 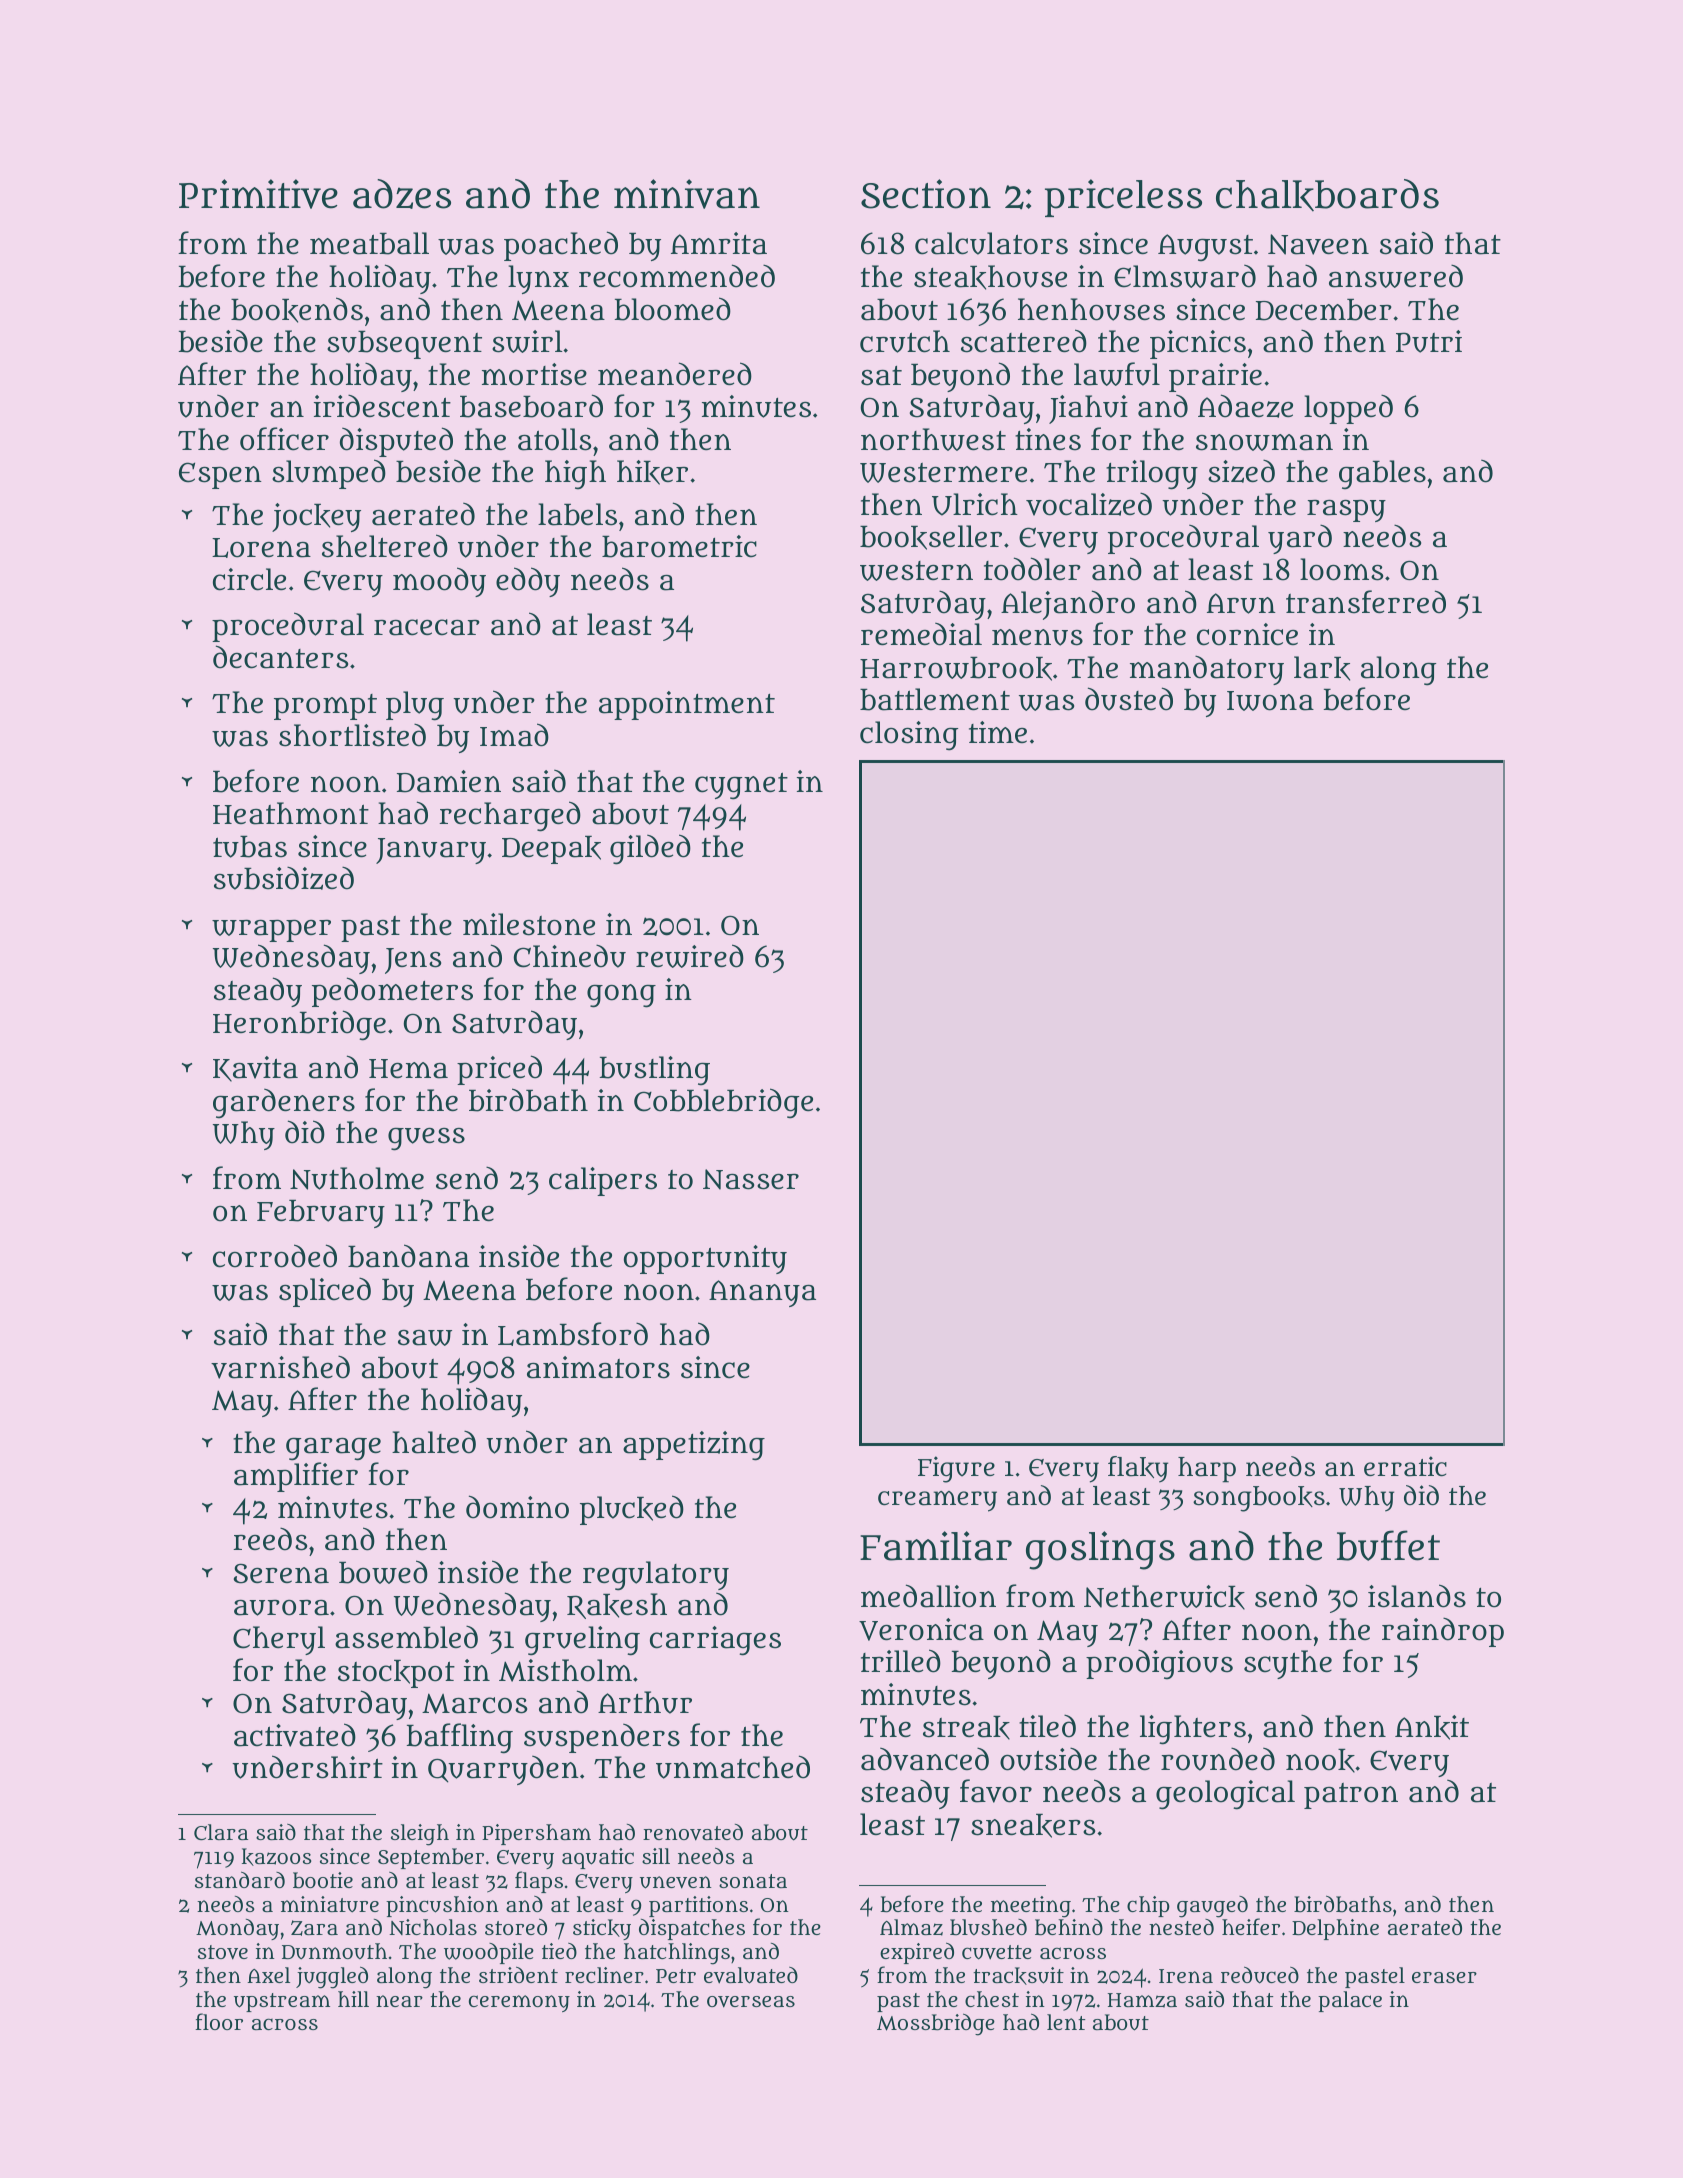 What do you see at coordinates (1327, 195) in the page?
I see `chalkboards` at bounding box center [1327, 195].
